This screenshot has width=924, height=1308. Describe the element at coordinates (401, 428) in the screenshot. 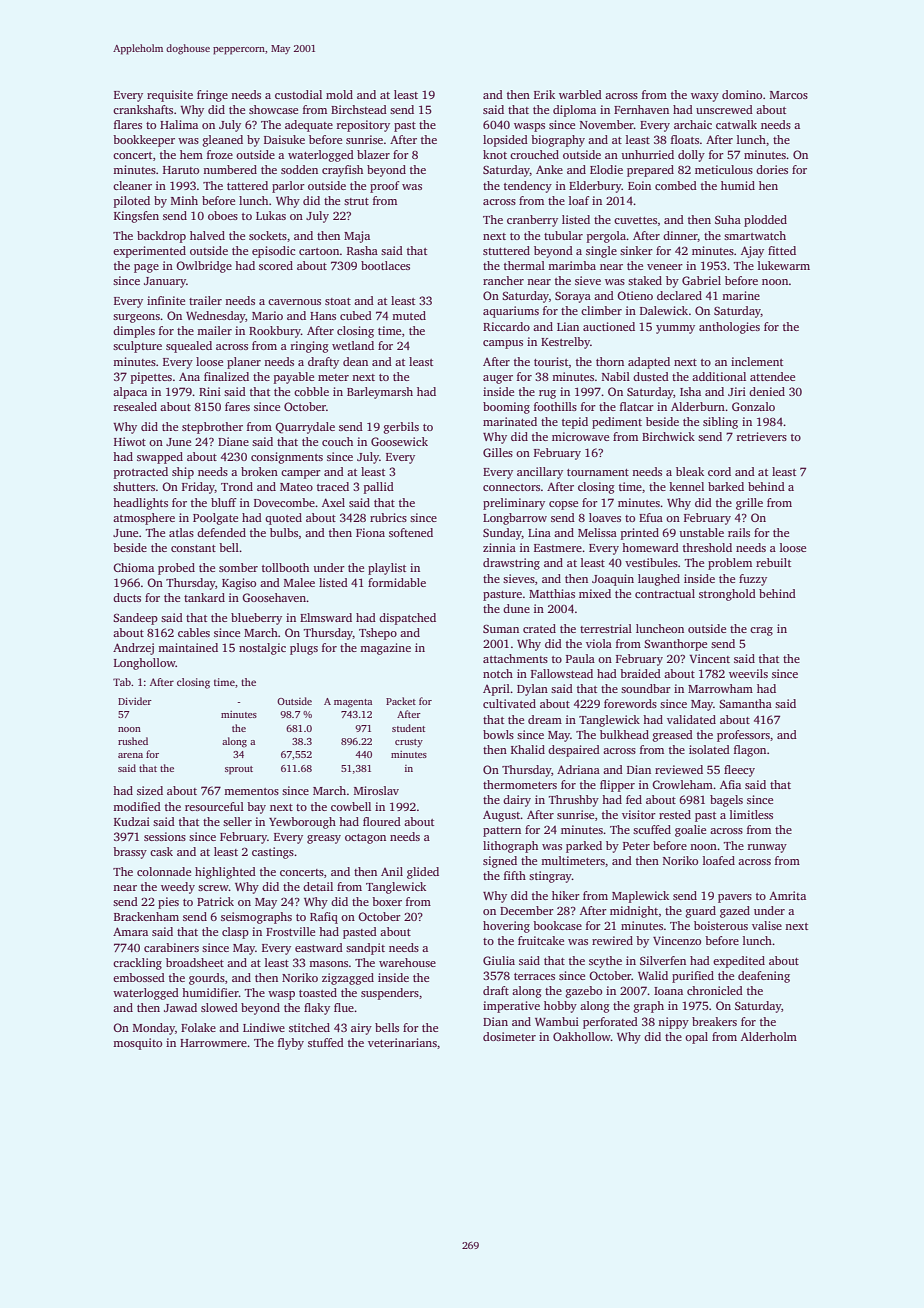

I see `gerbils` at that location.
